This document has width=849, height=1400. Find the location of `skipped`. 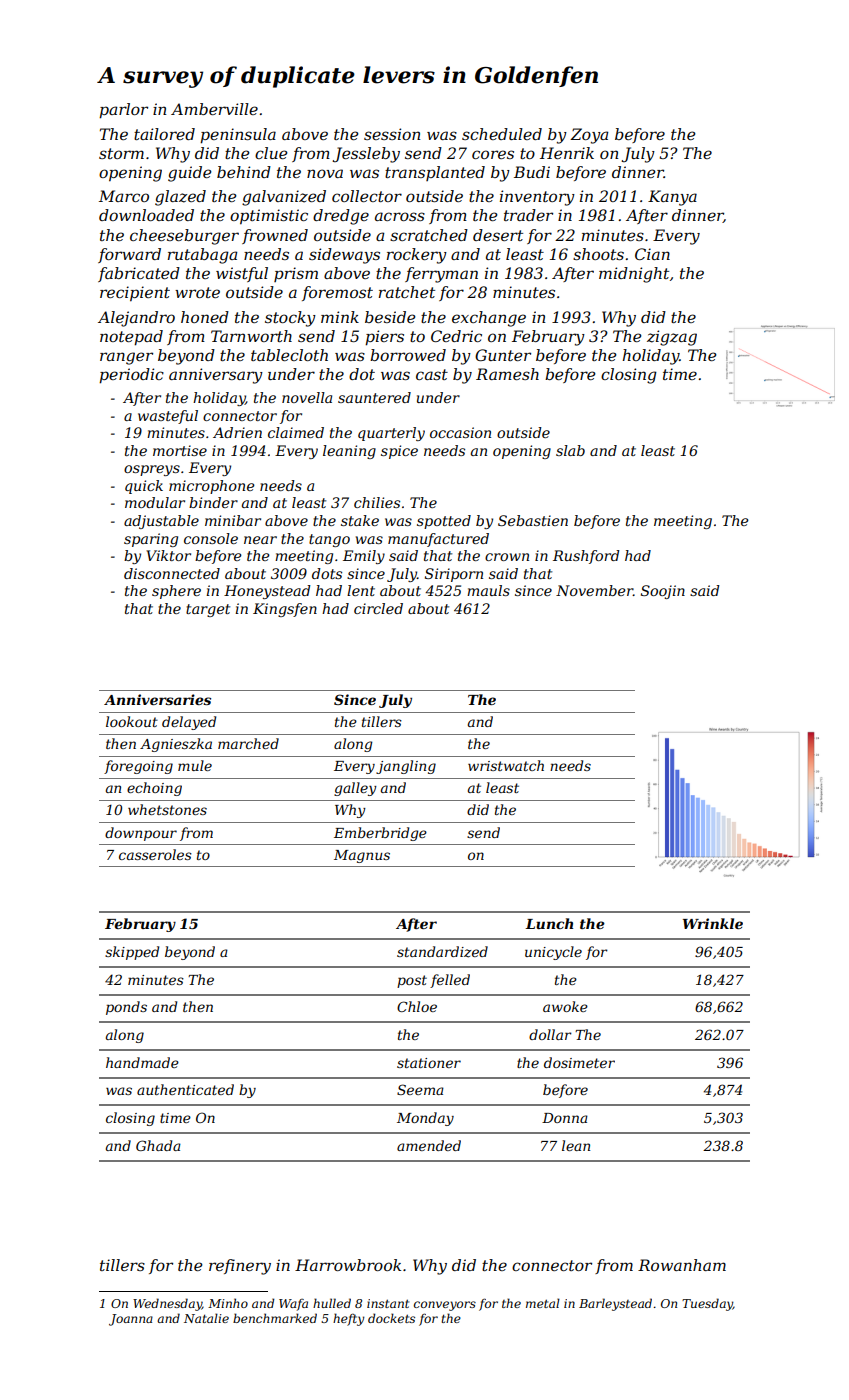

skipped is located at coordinates (132, 953).
